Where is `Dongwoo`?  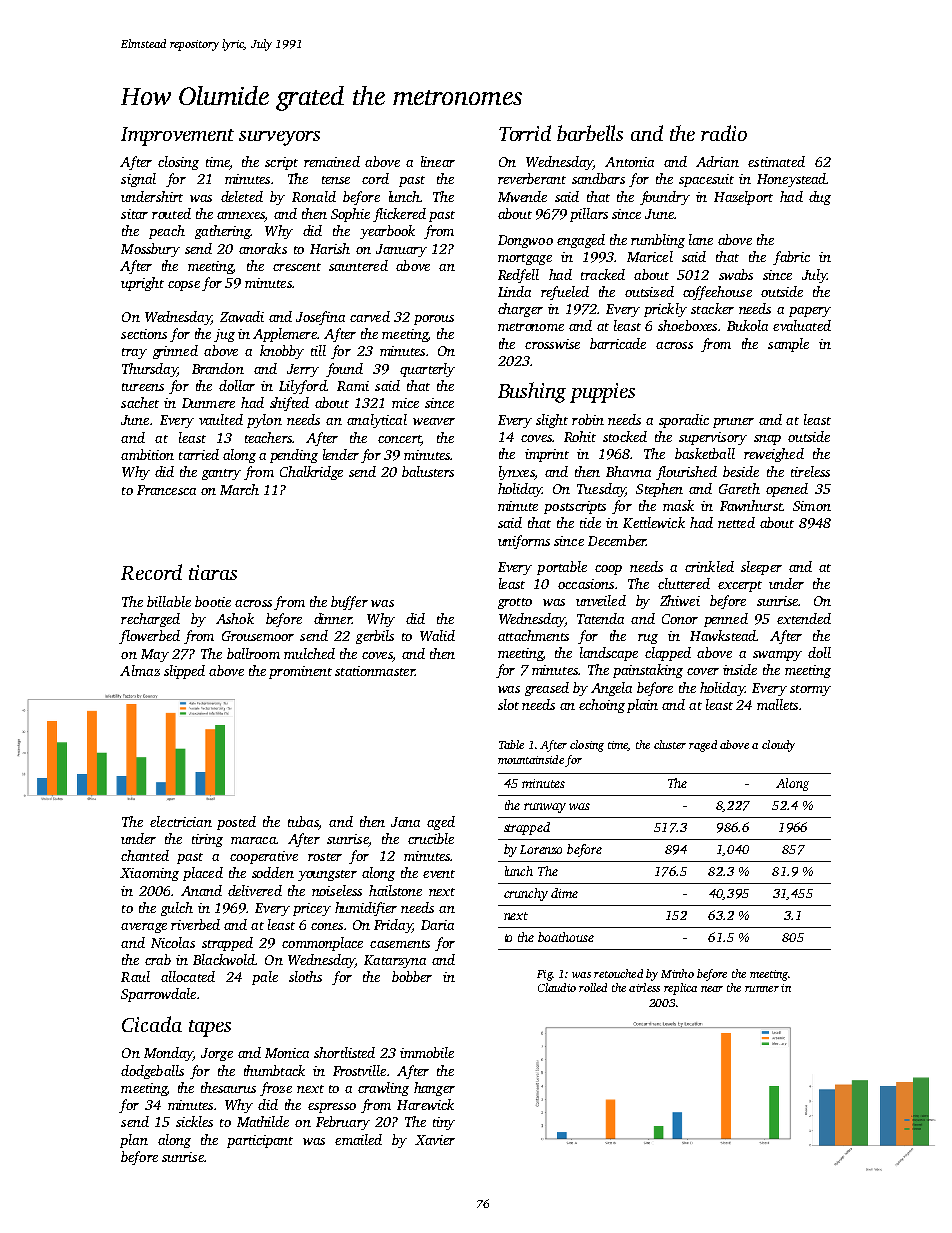 Dongwoo is located at coordinates (525, 241).
